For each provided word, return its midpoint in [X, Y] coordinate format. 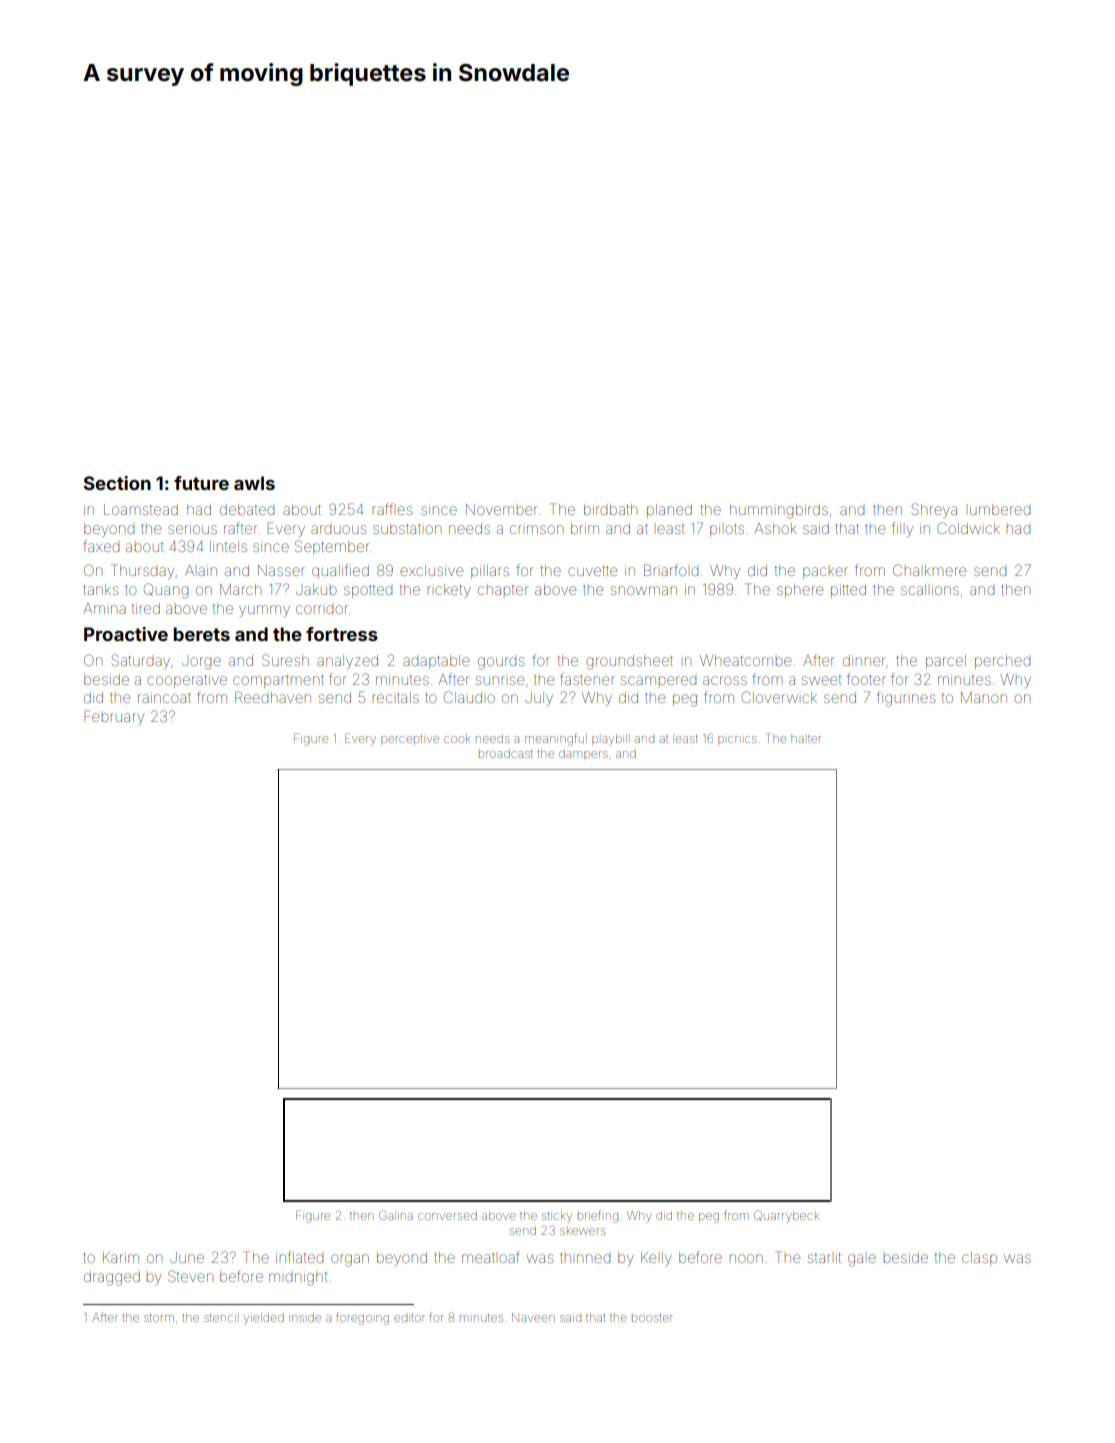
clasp [979, 1259]
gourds [501, 663]
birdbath [610, 509]
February [114, 717]
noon [746, 1258]
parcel [946, 662]
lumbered [1000, 509]
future [201, 483]
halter [806, 739]
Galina [396, 1215]
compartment [278, 681]
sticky [557, 1217]
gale [862, 1260]
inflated [299, 1257]
